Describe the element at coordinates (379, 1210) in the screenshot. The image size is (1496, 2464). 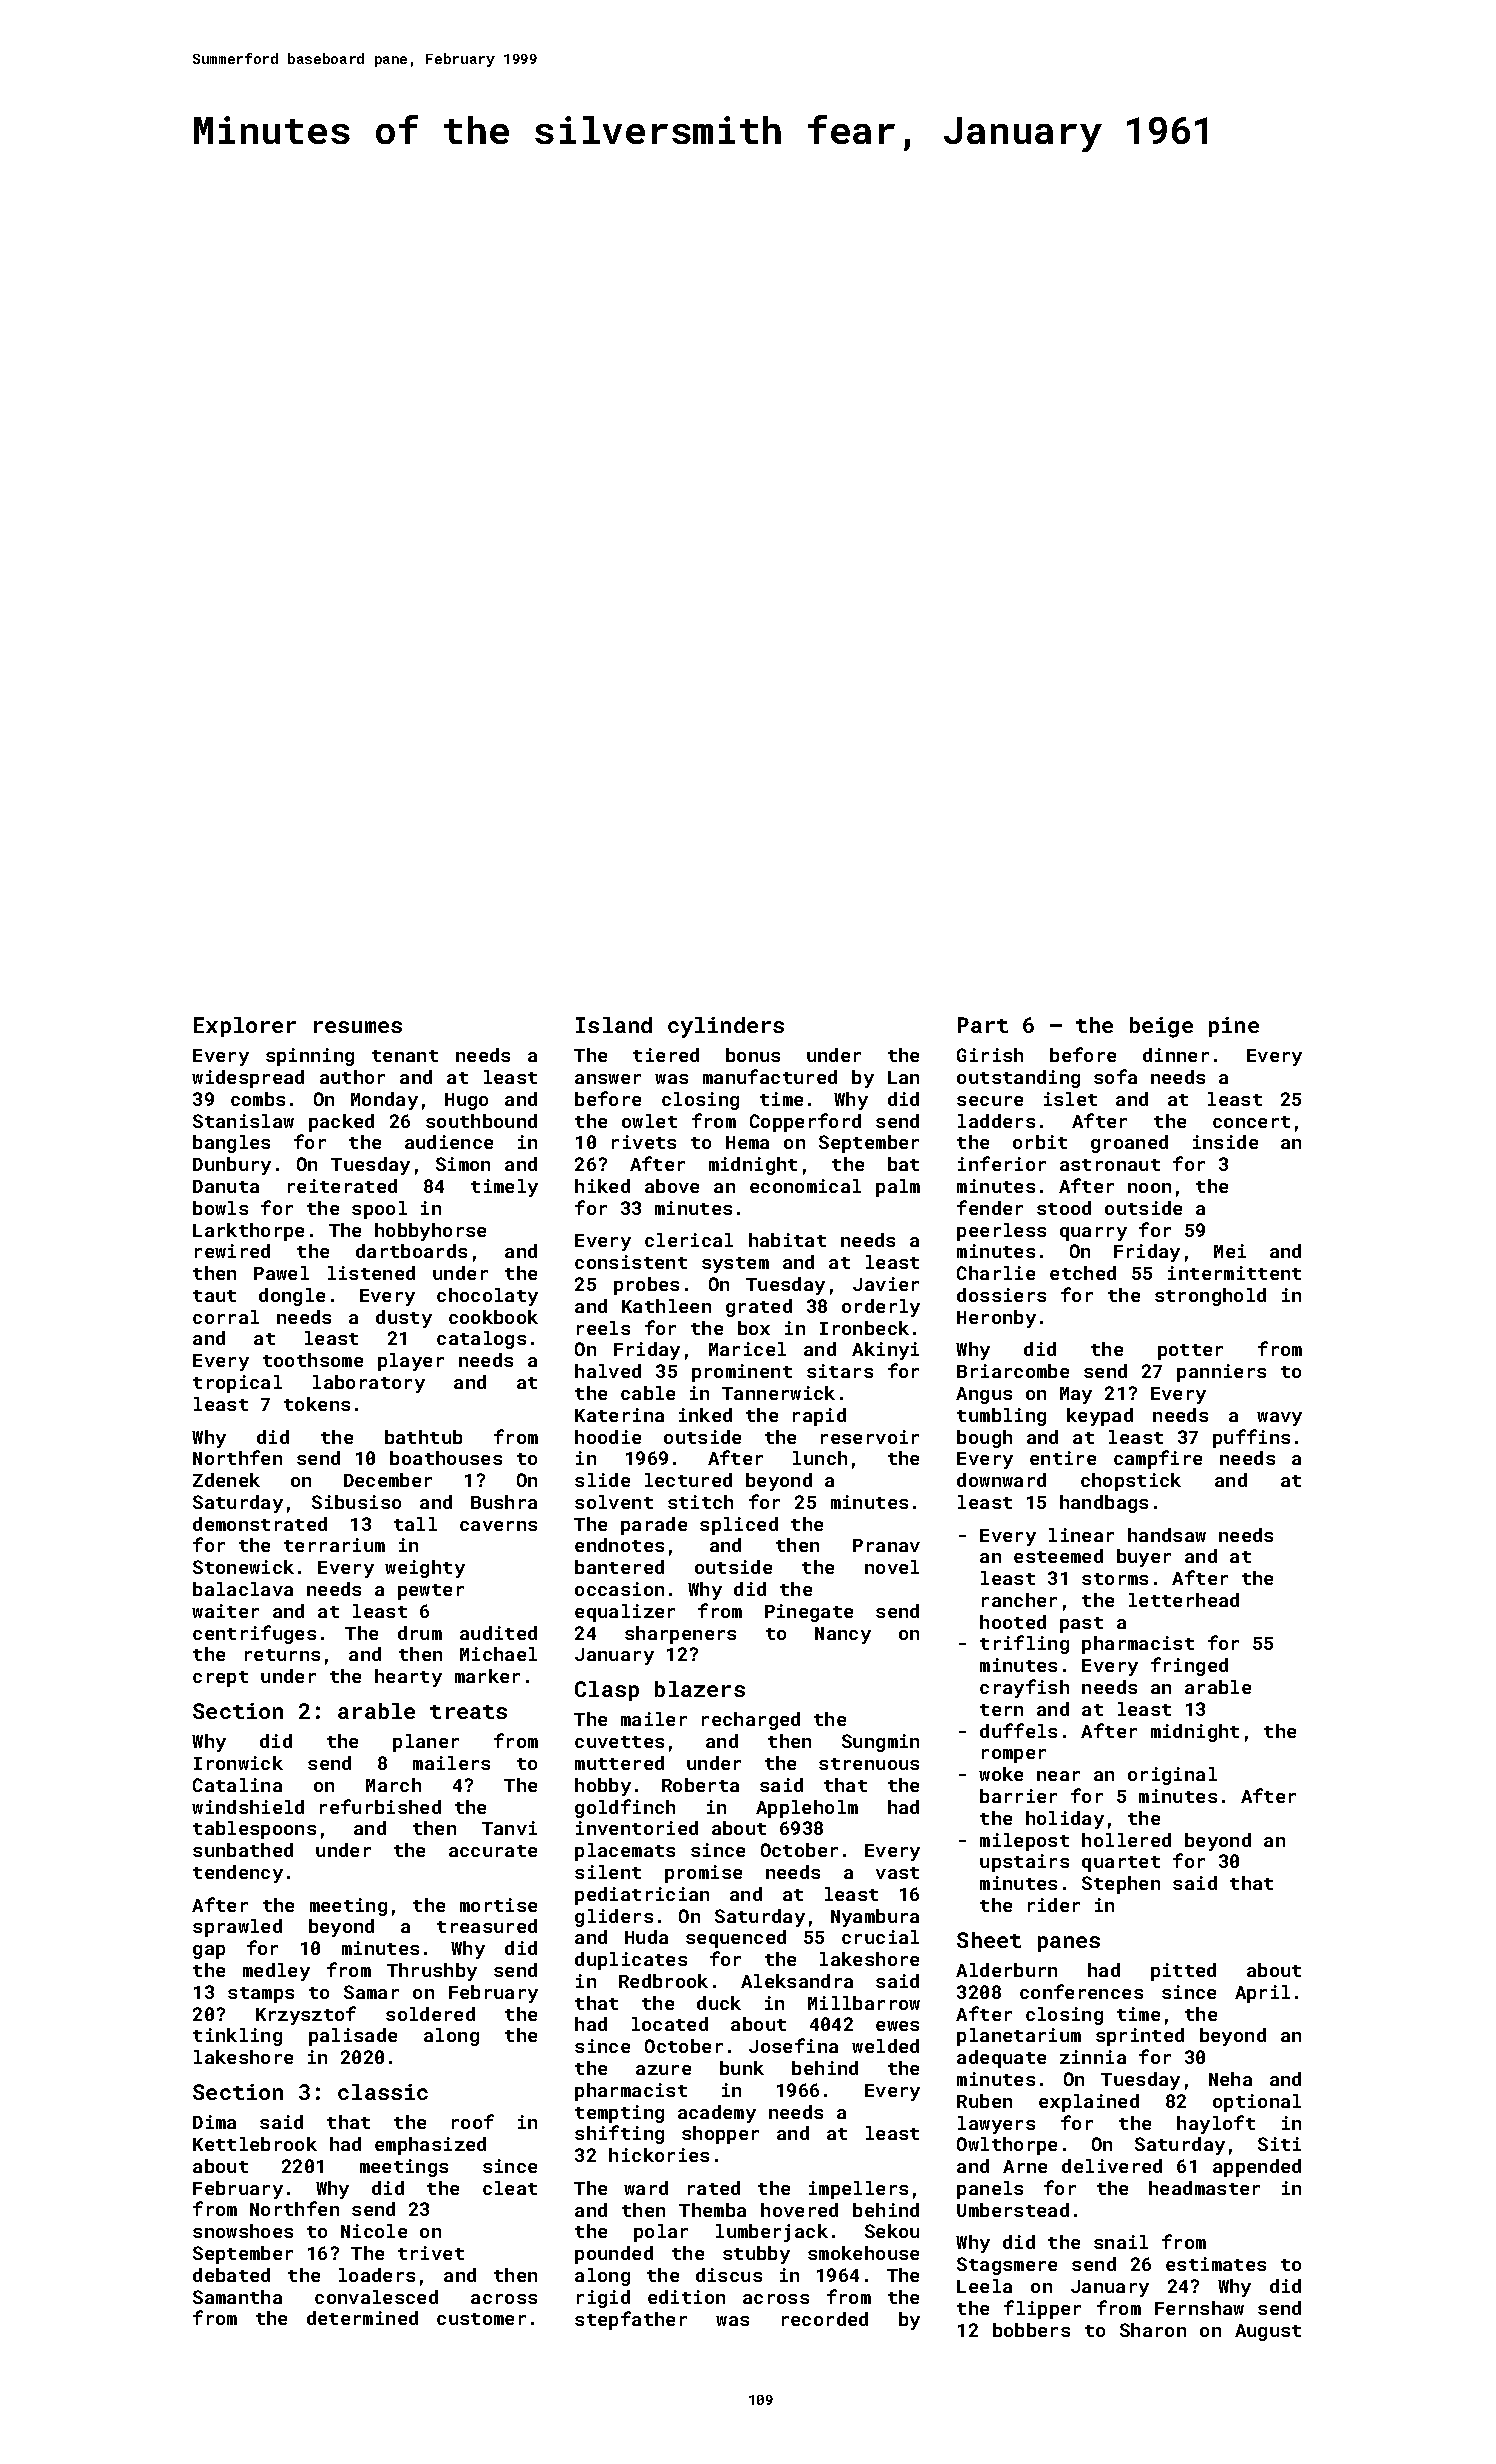
I see `spool` at that location.
